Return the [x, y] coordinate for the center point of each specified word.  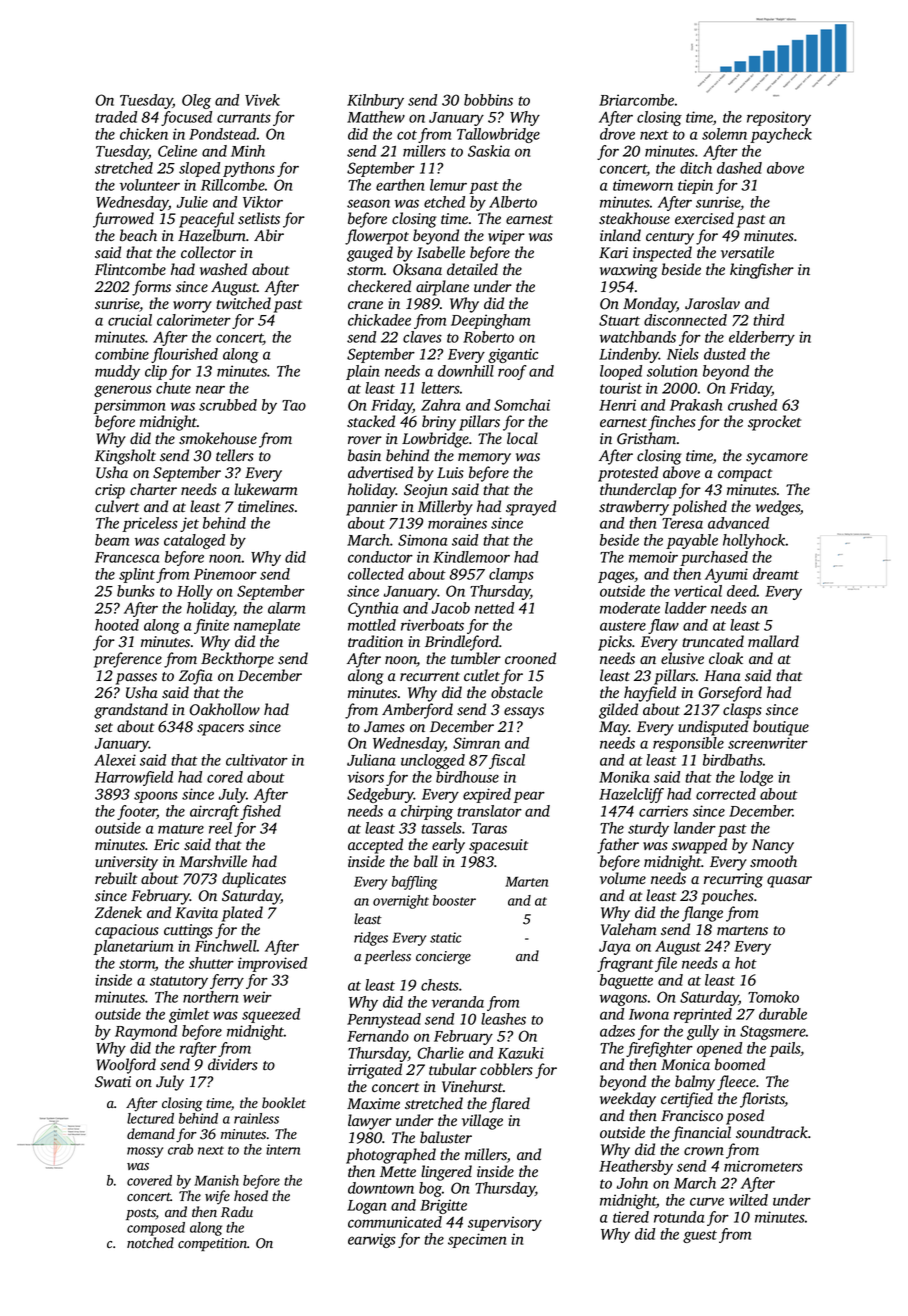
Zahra [440, 405]
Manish [216, 1180]
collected [376, 574]
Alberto [513, 202]
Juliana [371, 760]
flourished [184, 355]
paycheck [781, 135]
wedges [778, 508]
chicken [144, 134]
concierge [443, 958]
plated [242, 914]
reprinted [703, 1015]
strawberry [634, 508]
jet [189, 524]
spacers [220, 730]
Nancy [773, 846]
